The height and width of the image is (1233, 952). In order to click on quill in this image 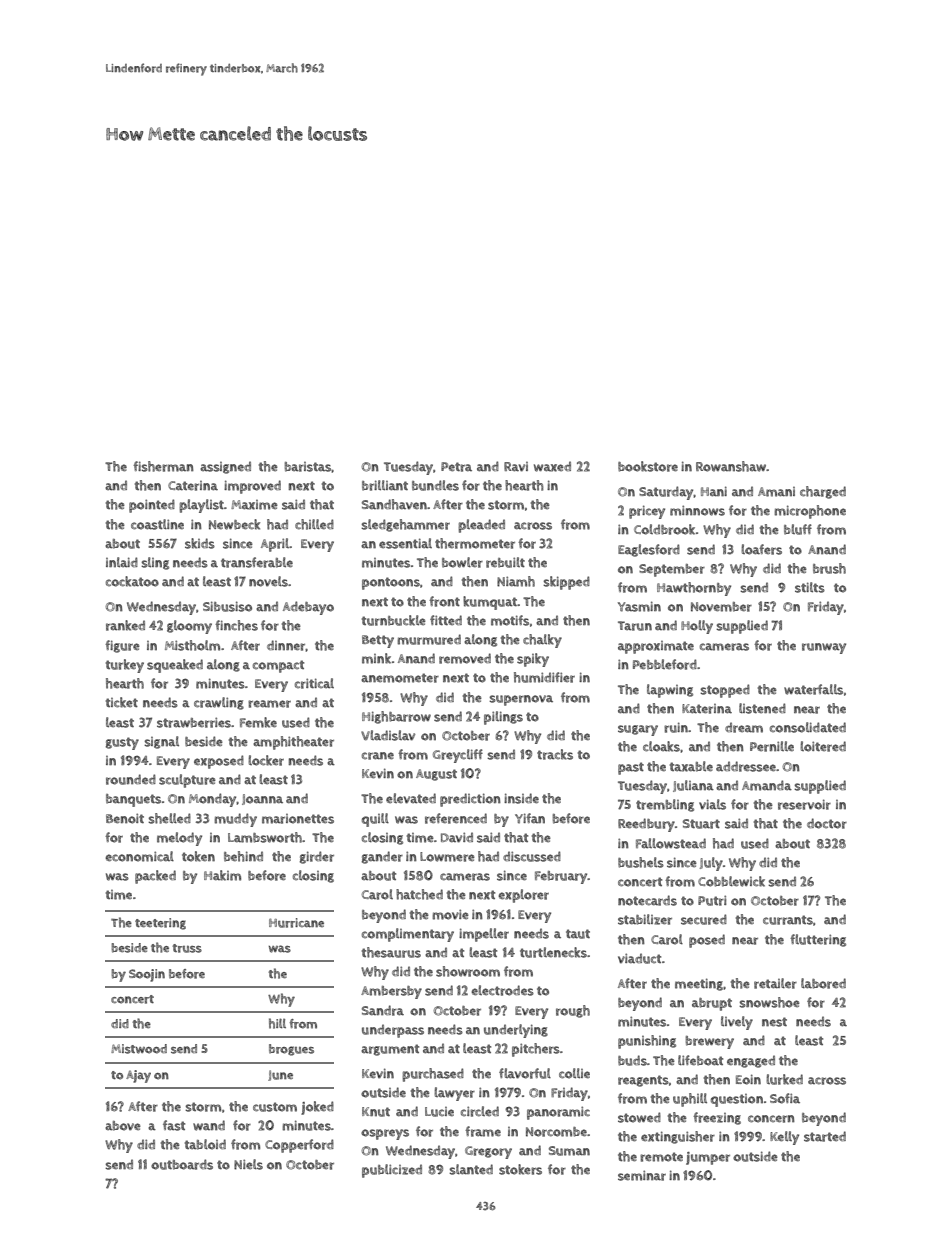, I will do `click(375, 820)`.
